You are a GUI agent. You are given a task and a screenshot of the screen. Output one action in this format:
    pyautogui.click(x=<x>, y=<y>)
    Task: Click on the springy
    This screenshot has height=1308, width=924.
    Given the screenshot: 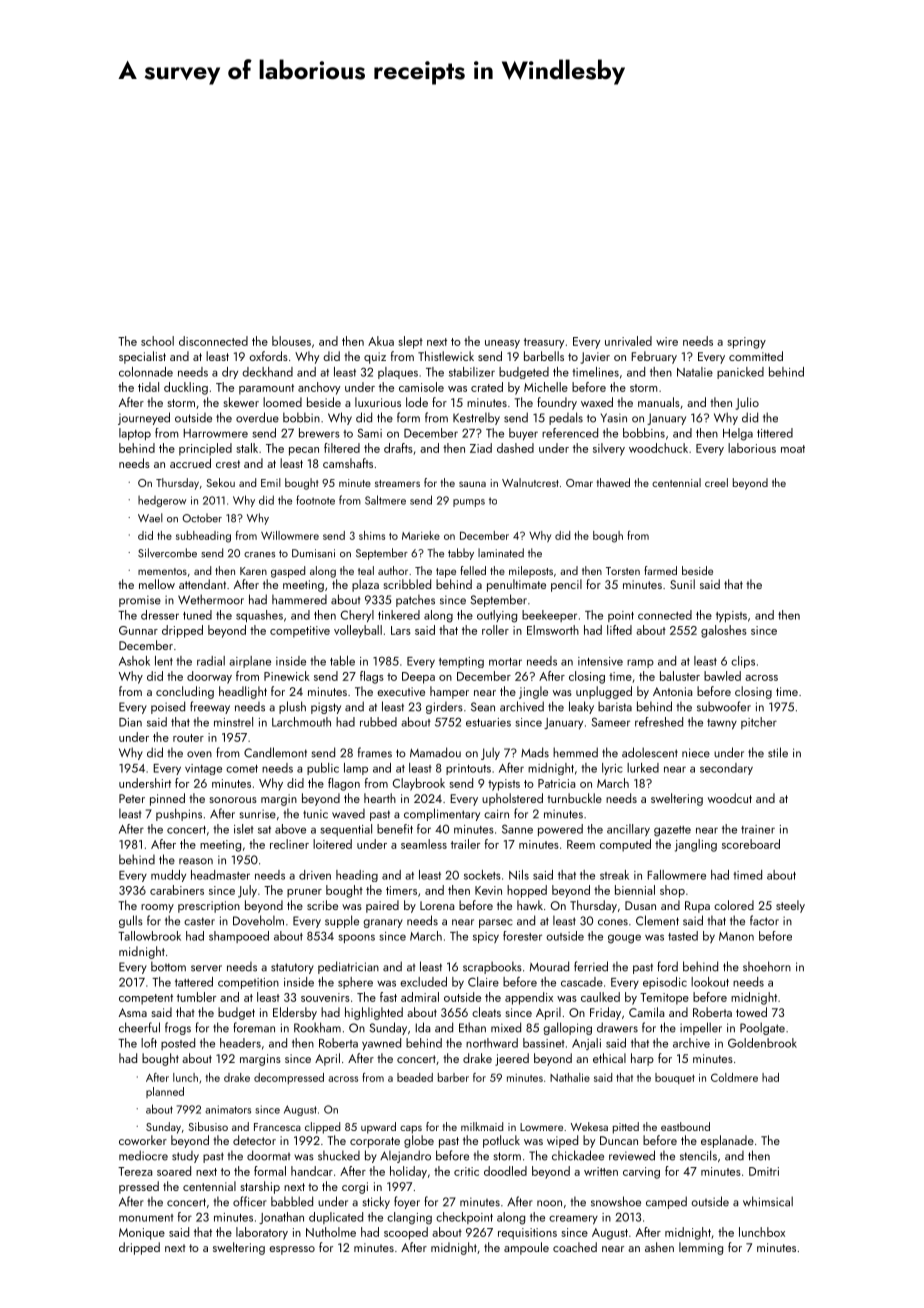 What is the action you would take?
    pyautogui.click(x=746, y=343)
